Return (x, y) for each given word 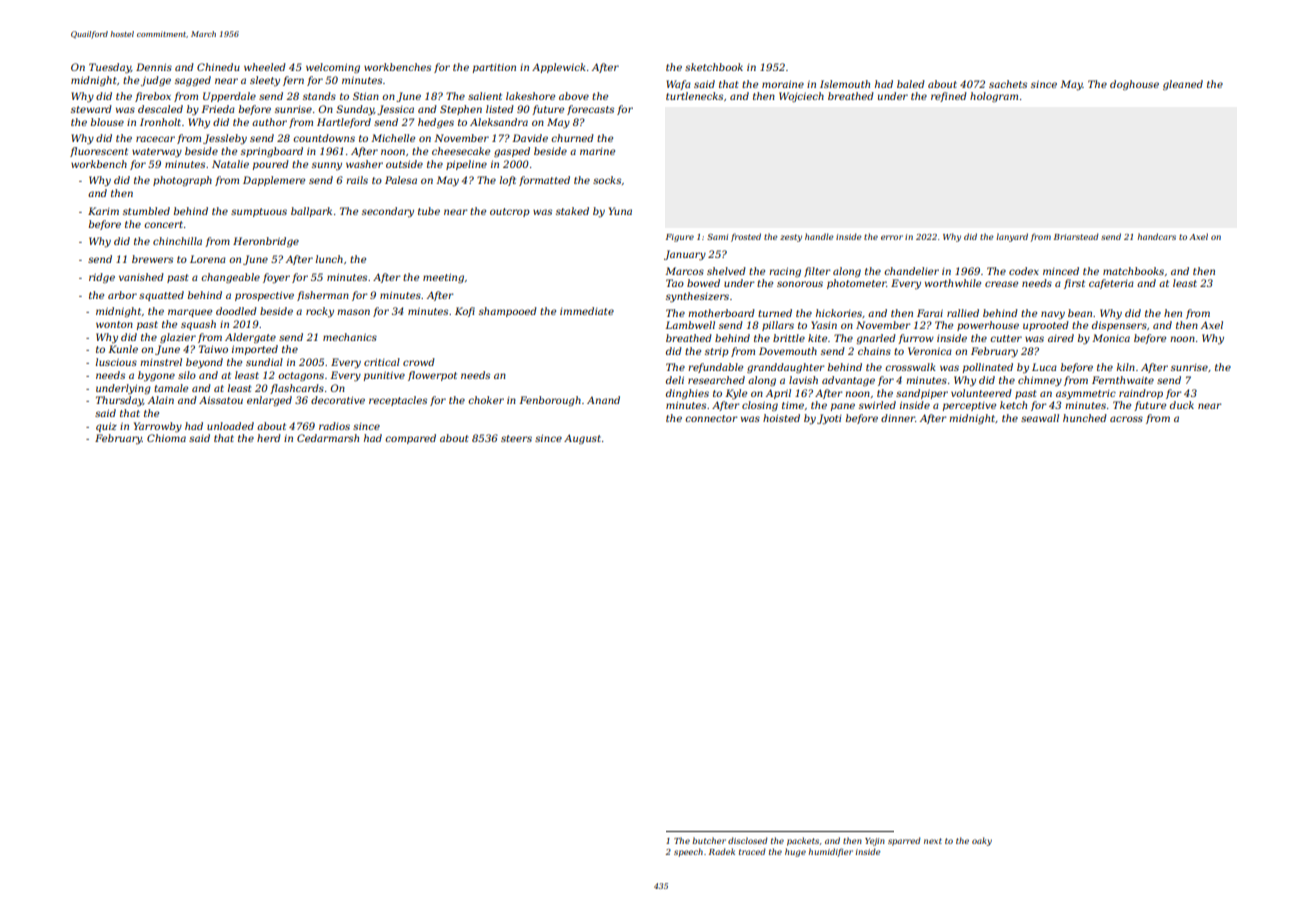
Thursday (119, 401)
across (1126, 419)
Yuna (620, 211)
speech (688, 852)
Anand (603, 400)
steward (91, 109)
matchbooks (1133, 271)
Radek (722, 851)
